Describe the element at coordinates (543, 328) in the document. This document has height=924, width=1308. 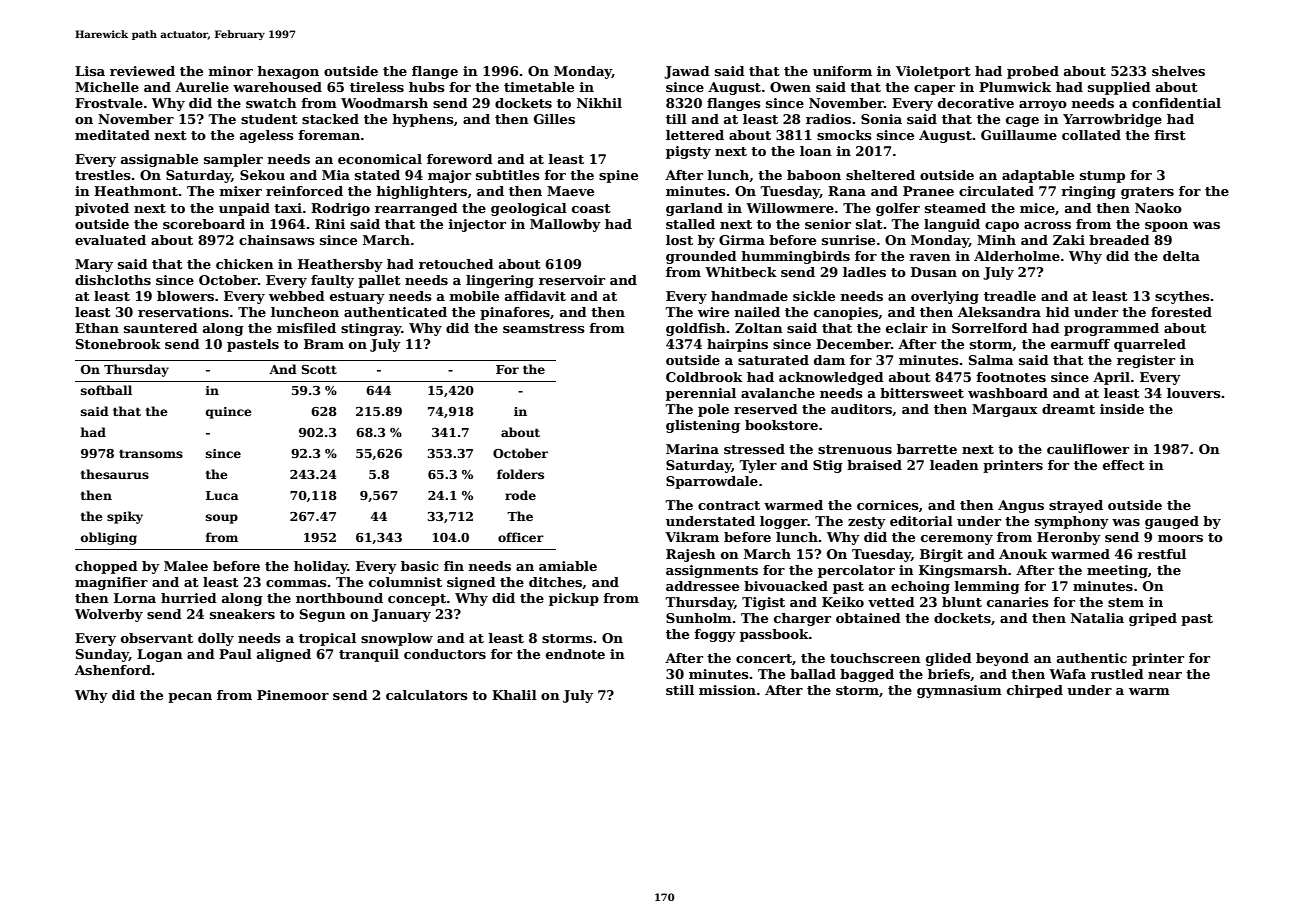
I see `seamstress` at that location.
